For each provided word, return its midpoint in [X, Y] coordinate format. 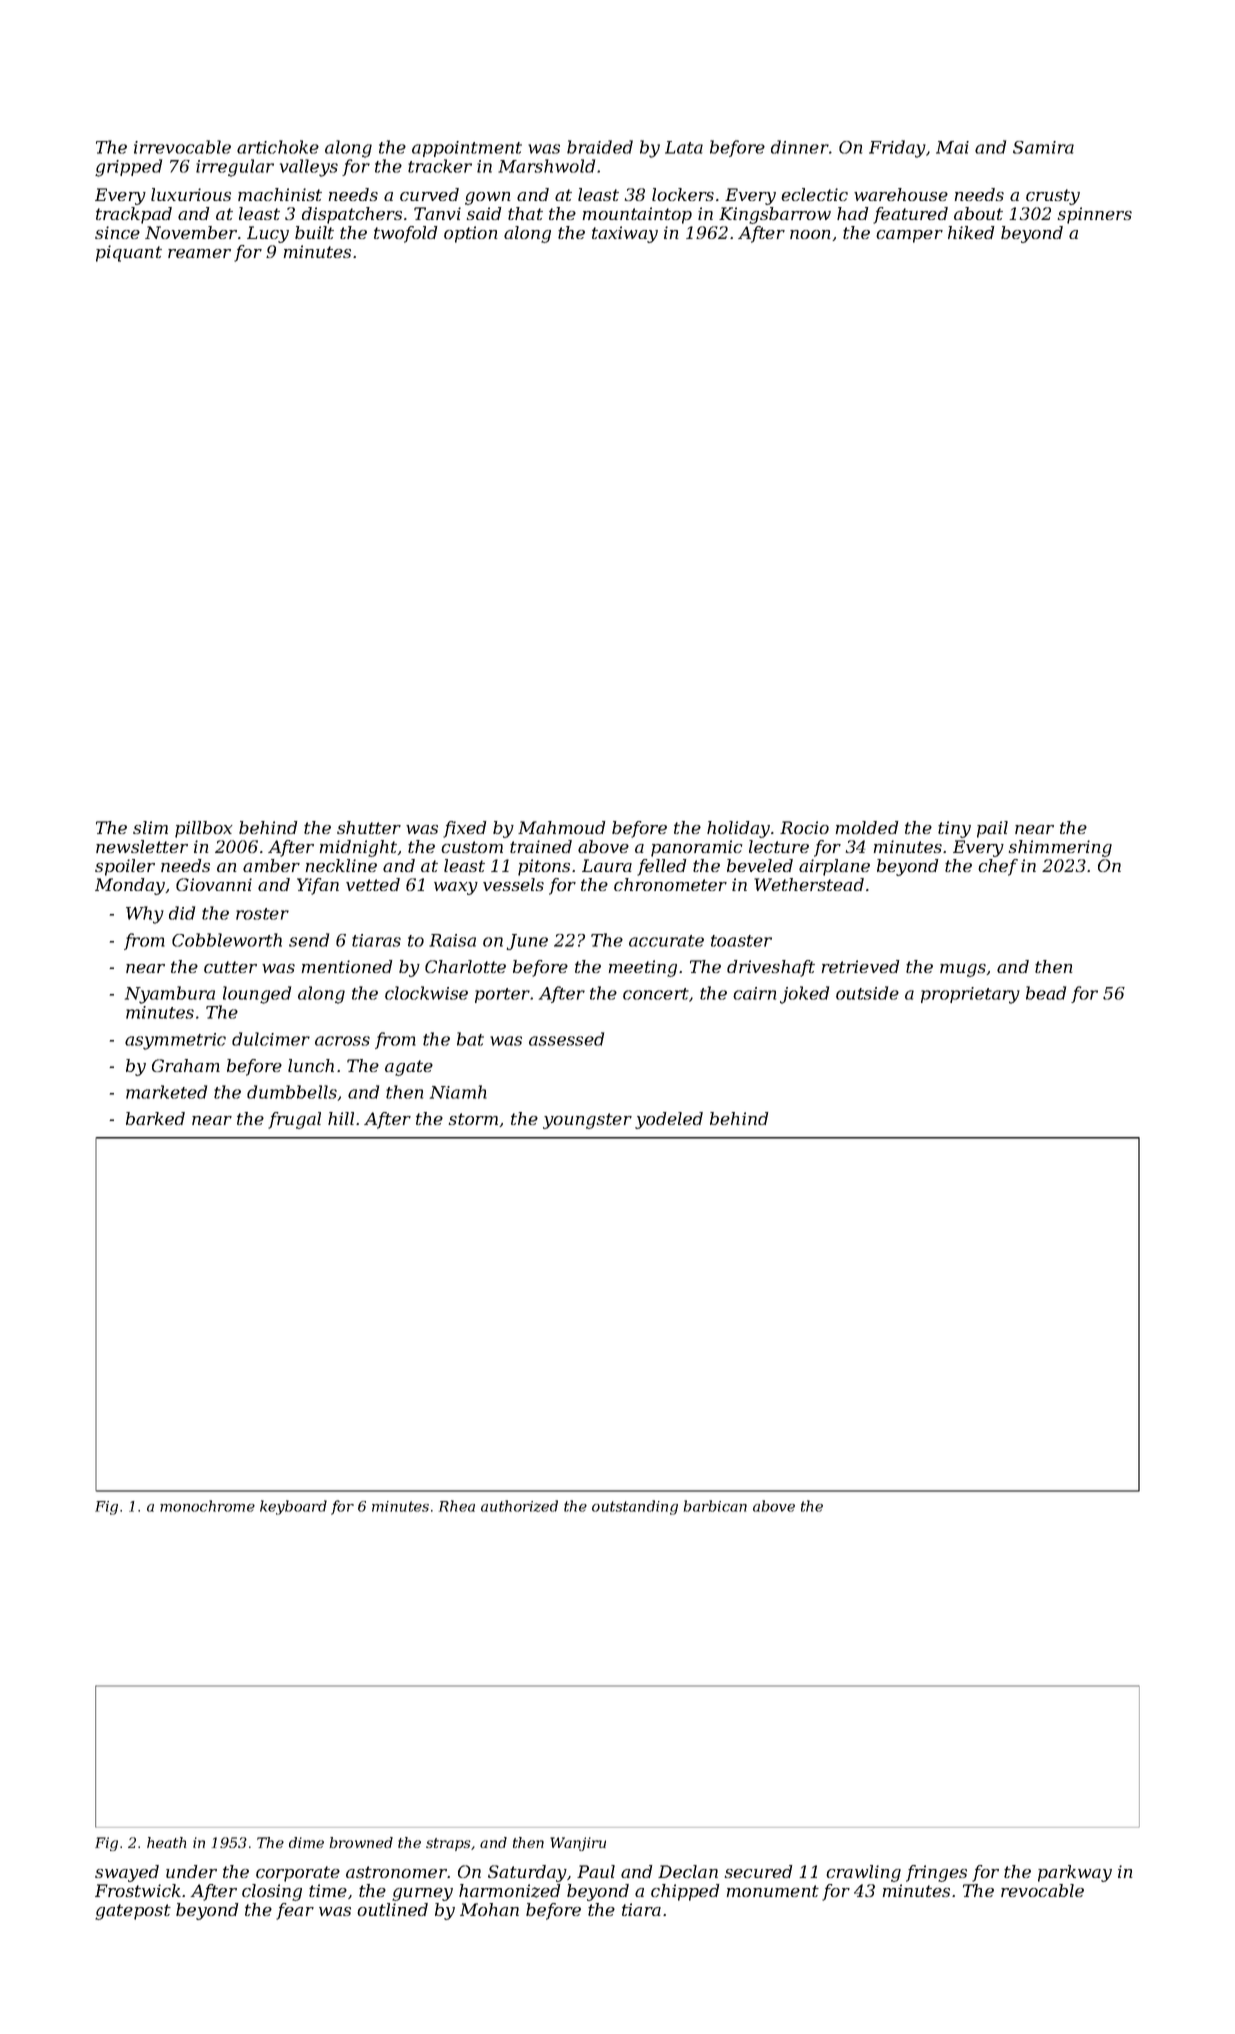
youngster [587, 1121]
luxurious [191, 194]
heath [166, 1842]
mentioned [347, 966]
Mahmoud [562, 827]
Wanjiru [578, 1844]
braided [600, 147]
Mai [952, 147]
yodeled [669, 1120]
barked [155, 1118]
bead [1046, 993]
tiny [954, 829]
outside [867, 993]
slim [150, 827]
